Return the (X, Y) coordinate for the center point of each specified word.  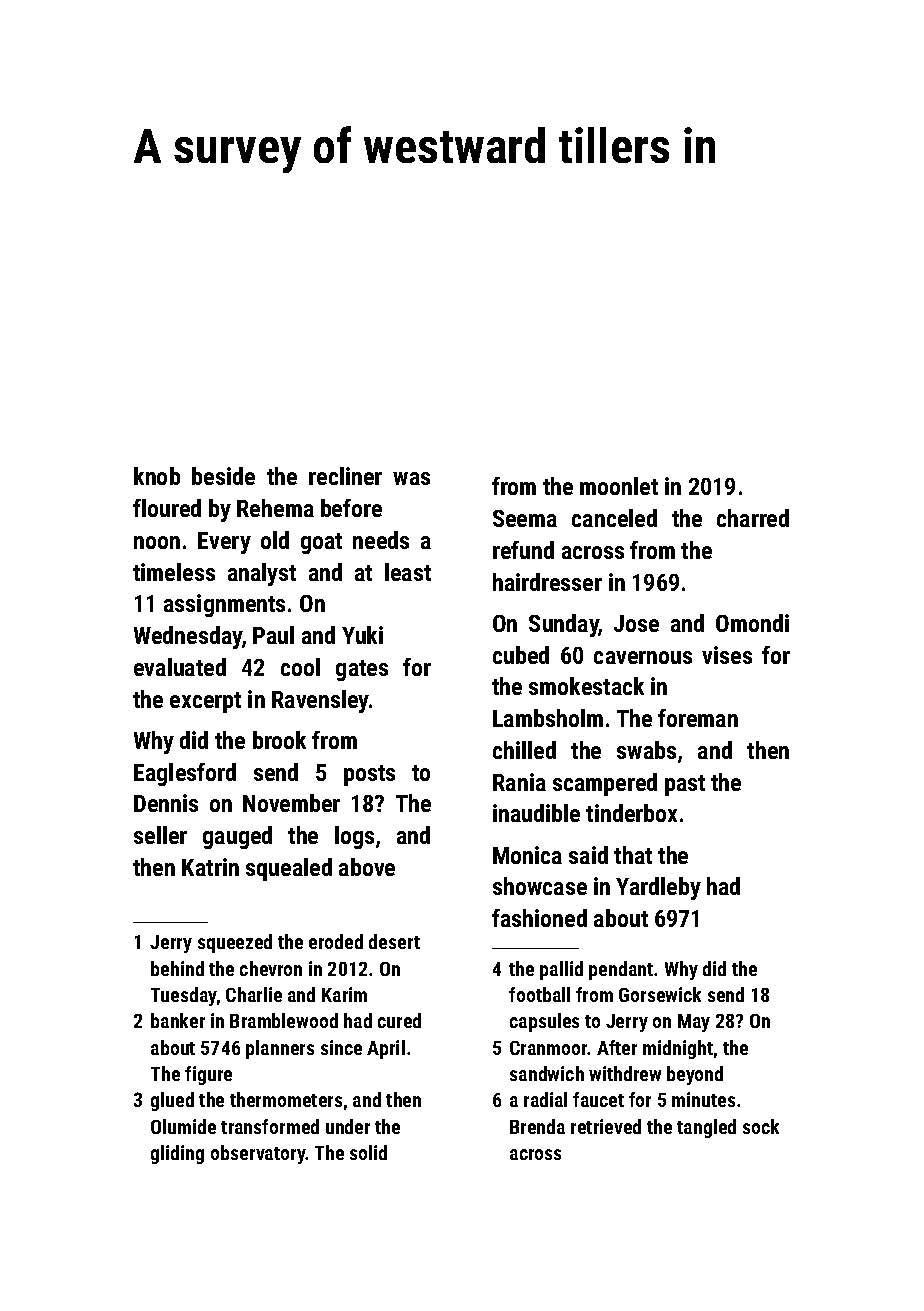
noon (157, 542)
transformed (270, 1126)
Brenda (537, 1126)
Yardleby (658, 888)
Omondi (752, 623)
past (685, 785)
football (539, 994)
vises (727, 655)
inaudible (536, 813)
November (291, 803)
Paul (273, 635)
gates (362, 670)
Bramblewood (284, 1020)
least (408, 572)
